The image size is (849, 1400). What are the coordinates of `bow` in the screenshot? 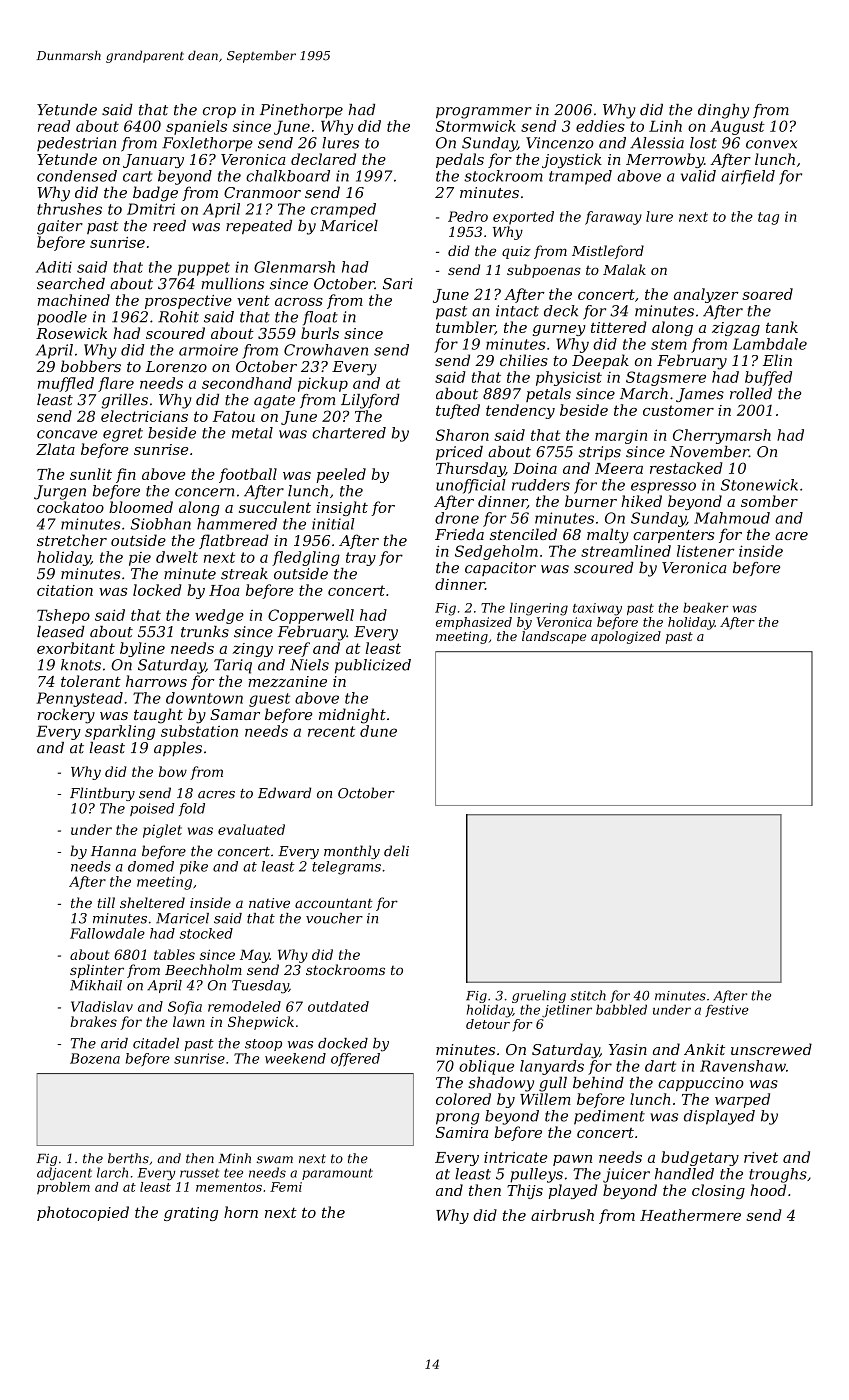 It's located at (173, 771).
